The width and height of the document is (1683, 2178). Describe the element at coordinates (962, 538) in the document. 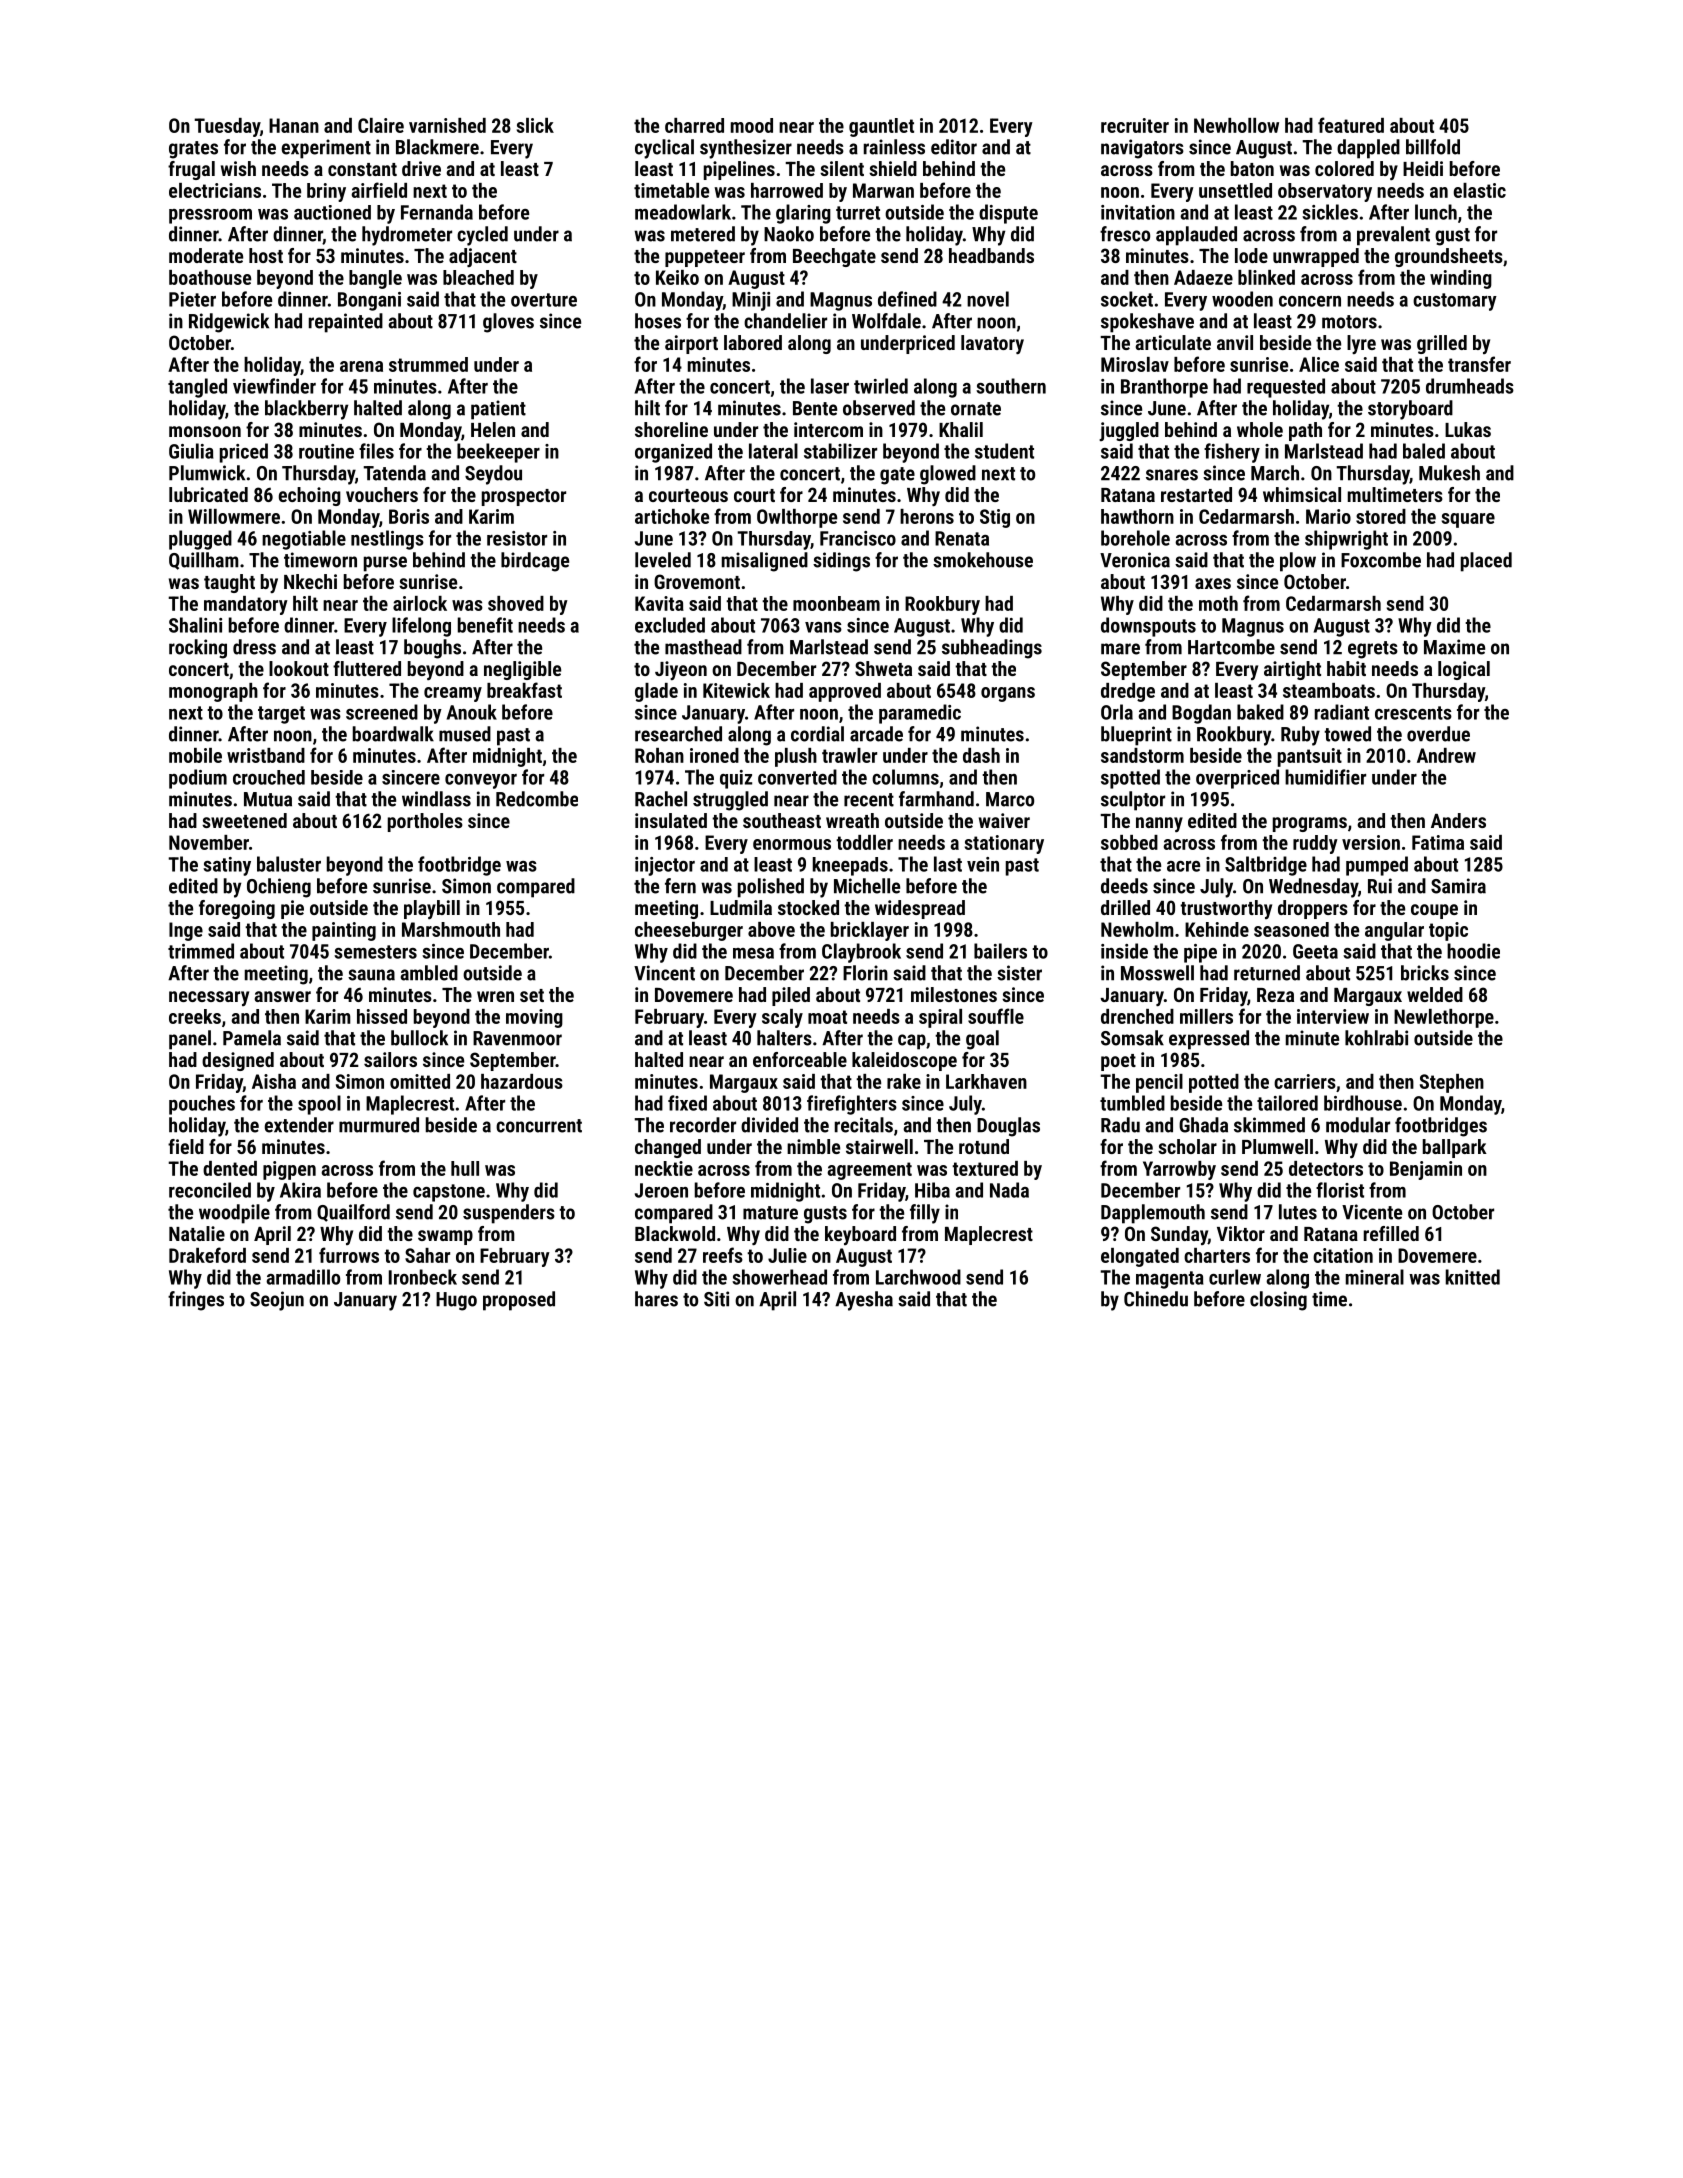

I see `Renata` at that location.
